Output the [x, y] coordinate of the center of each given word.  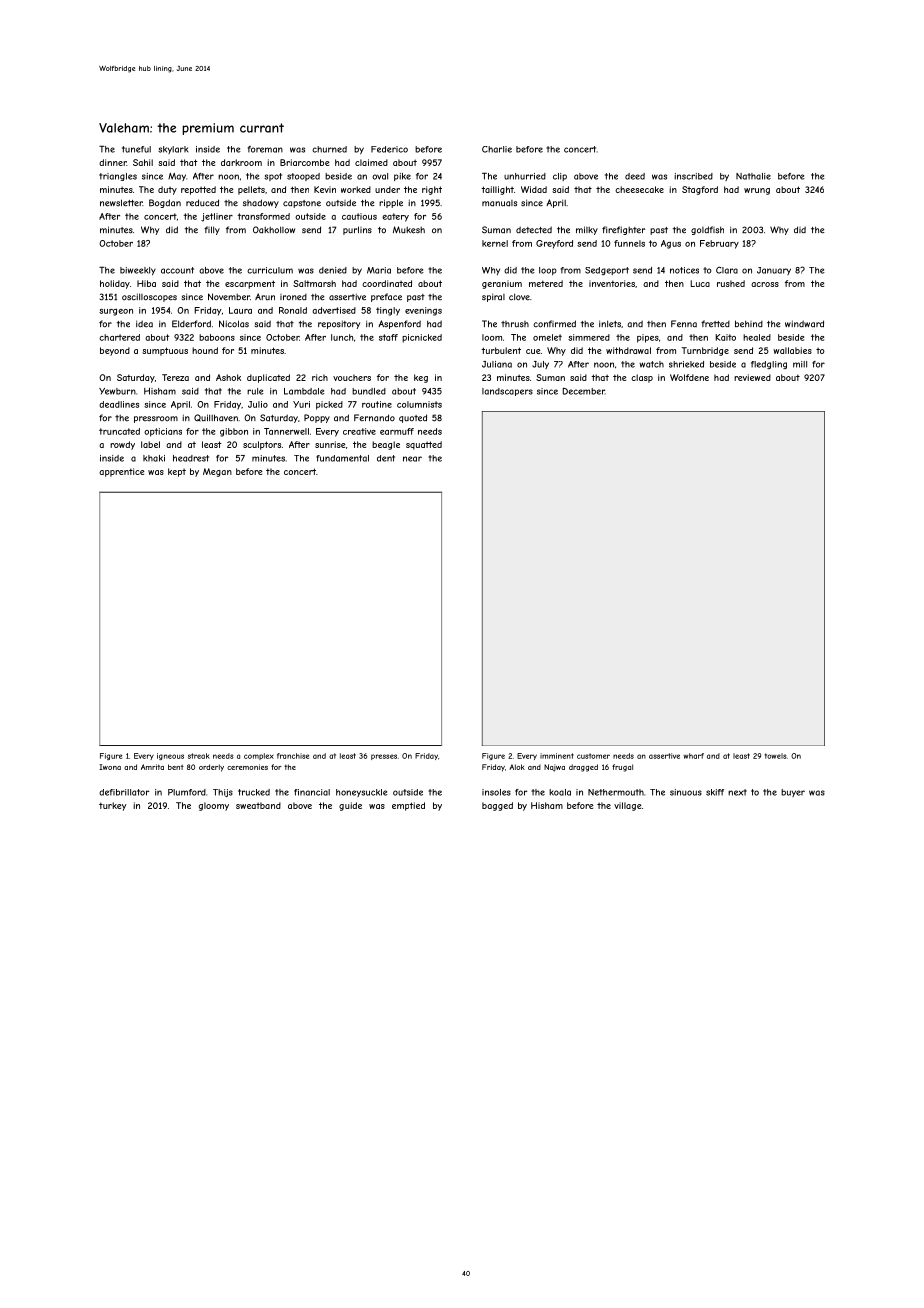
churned [329, 149]
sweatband [258, 805]
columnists [419, 404]
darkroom [241, 162]
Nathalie [753, 176]
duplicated [268, 378]
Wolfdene [689, 377]
